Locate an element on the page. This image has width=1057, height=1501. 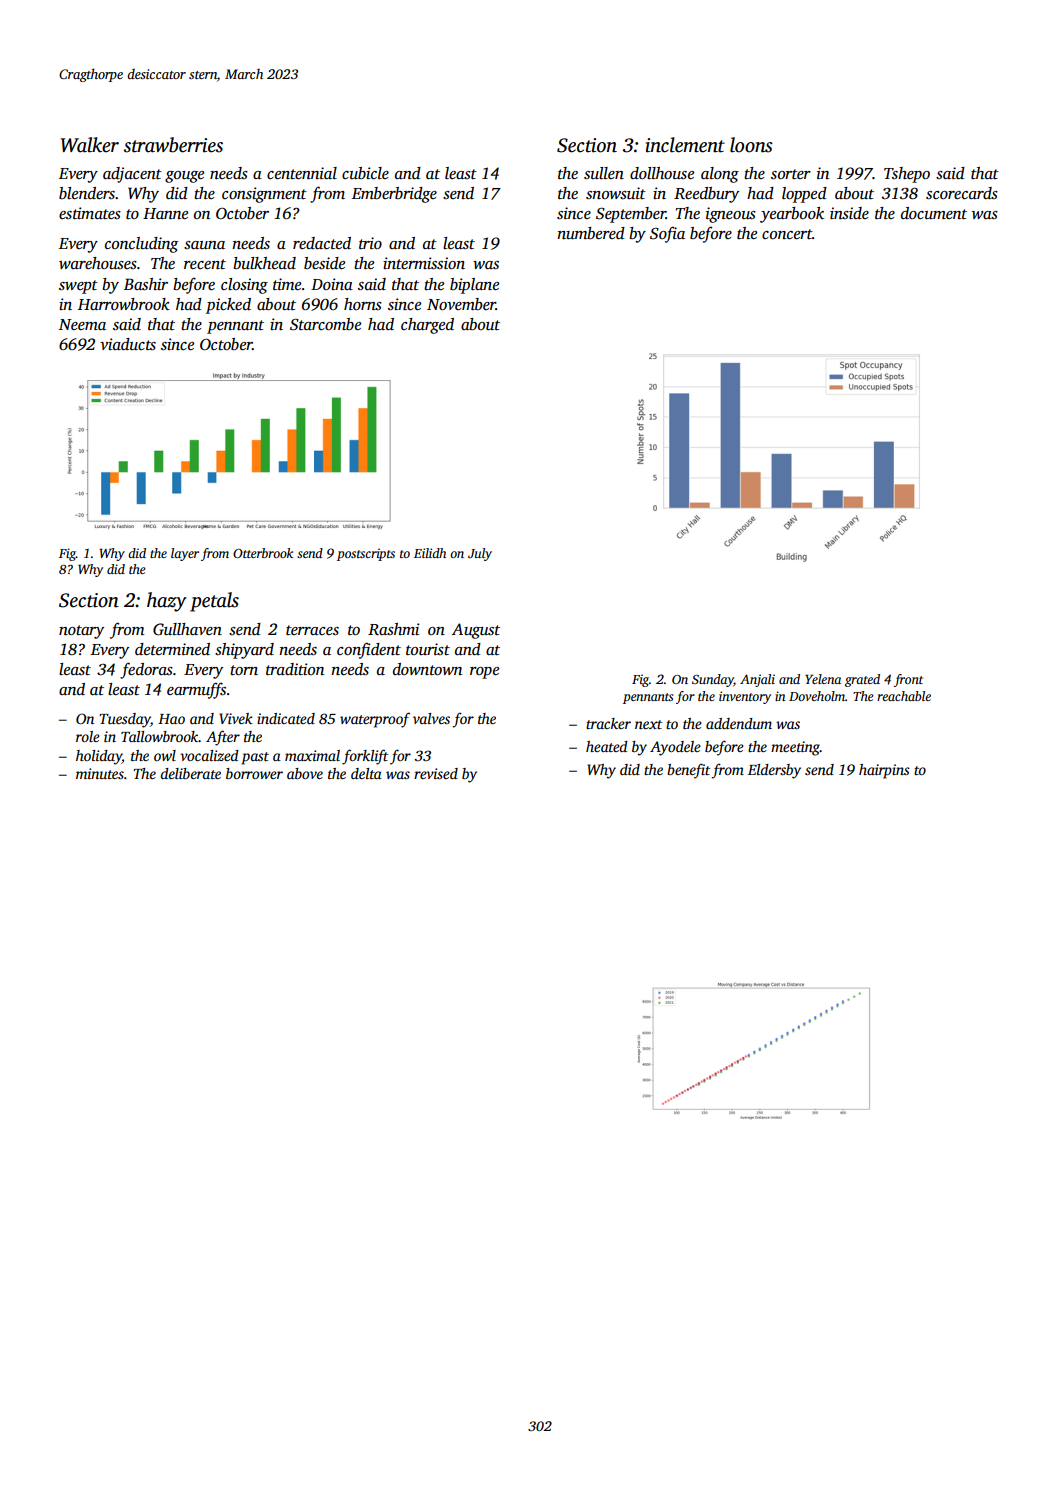
centennial is located at coordinates (302, 173).
